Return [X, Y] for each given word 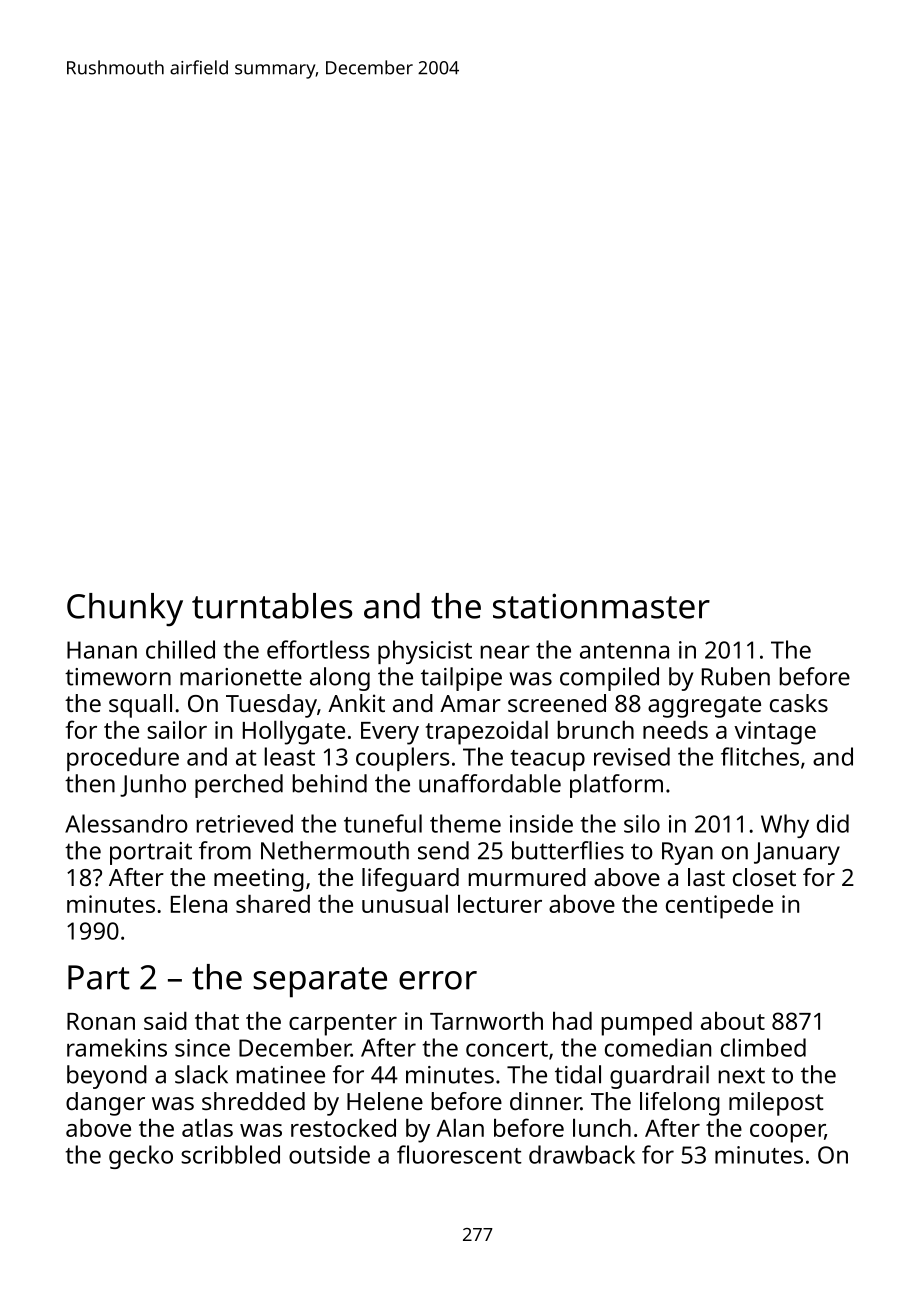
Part [99, 977]
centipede [719, 907]
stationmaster [601, 606]
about [733, 1021]
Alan [460, 1128]
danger [105, 1104]
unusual [405, 904]
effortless [318, 649]
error [438, 980]
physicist [425, 652]
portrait [151, 853]
